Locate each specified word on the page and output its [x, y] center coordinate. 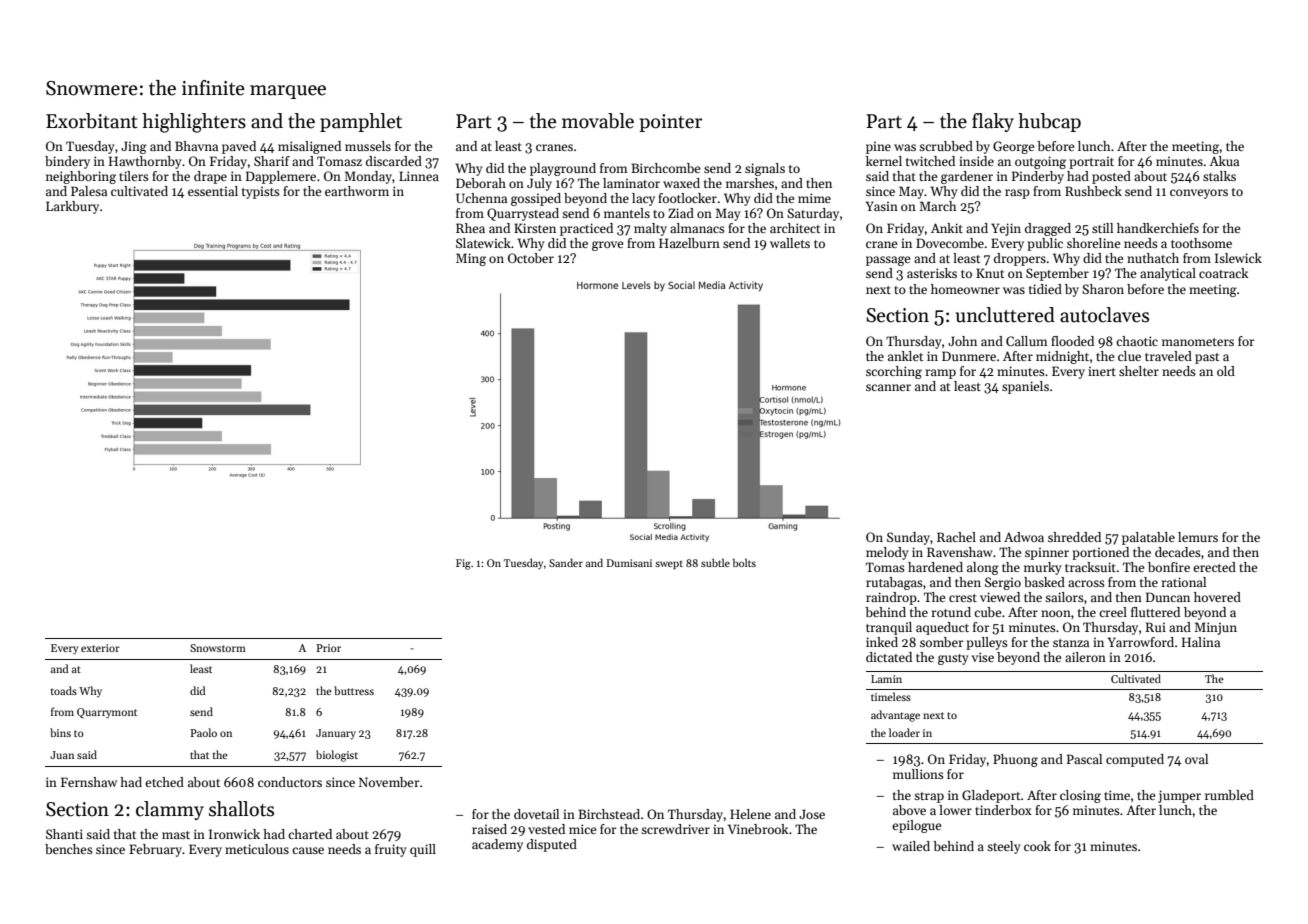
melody [887, 553]
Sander [566, 562]
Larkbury [72, 207]
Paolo [203, 732]
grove [607, 246]
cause [308, 850]
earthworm [357, 191]
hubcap [1049, 122]
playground [563, 169]
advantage [895, 716]
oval [1196, 759]
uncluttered [1005, 315]
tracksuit [1090, 567]
